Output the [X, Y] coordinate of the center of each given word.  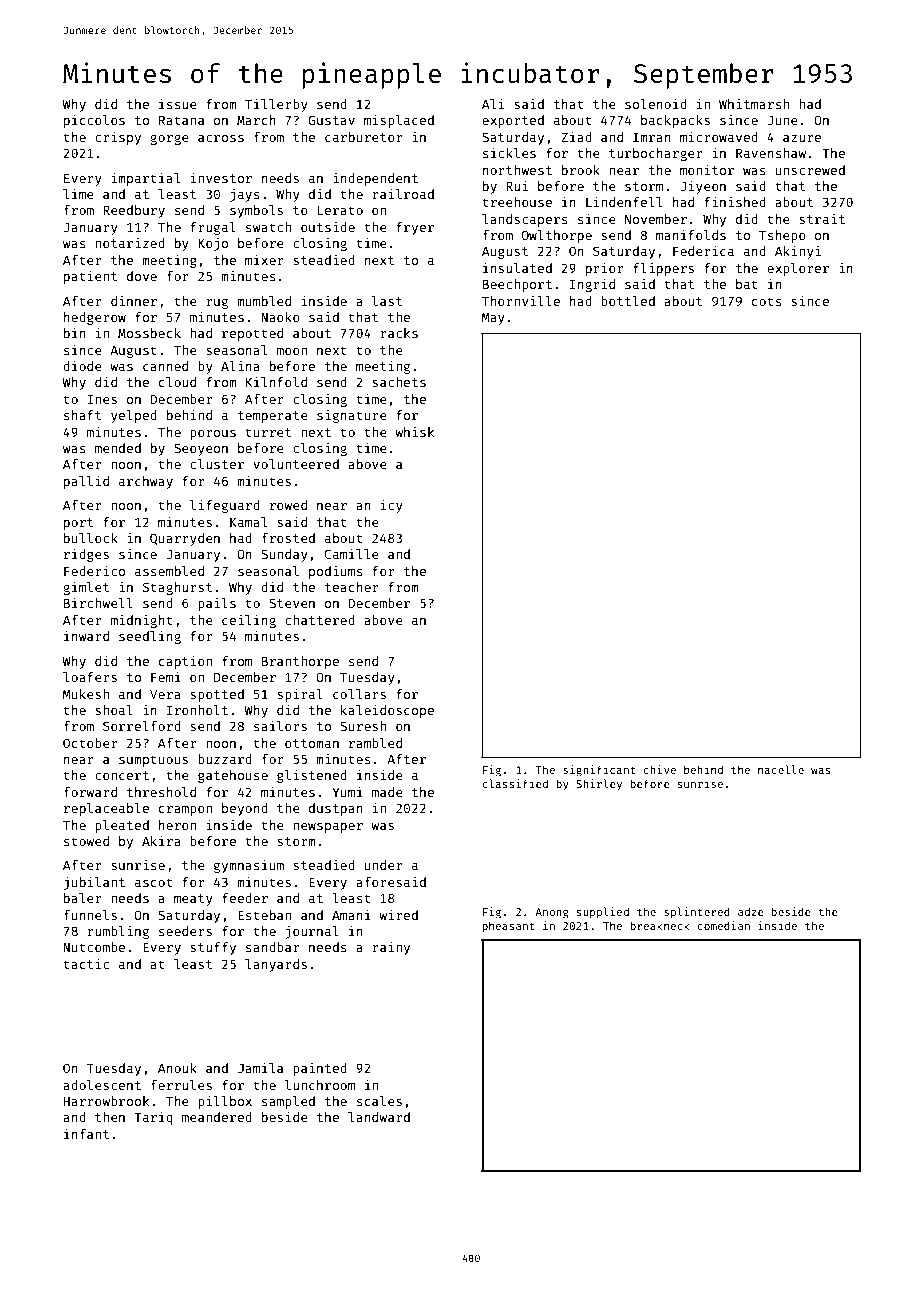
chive [660, 769]
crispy [118, 138]
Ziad [576, 137]
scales [379, 1101]
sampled [288, 1102]
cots [767, 301]
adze [751, 911]
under [384, 865]
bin [75, 333]
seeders [185, 931]
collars [359, 694]
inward [86, 636]
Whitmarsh [754, 104]
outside [328, 227]
